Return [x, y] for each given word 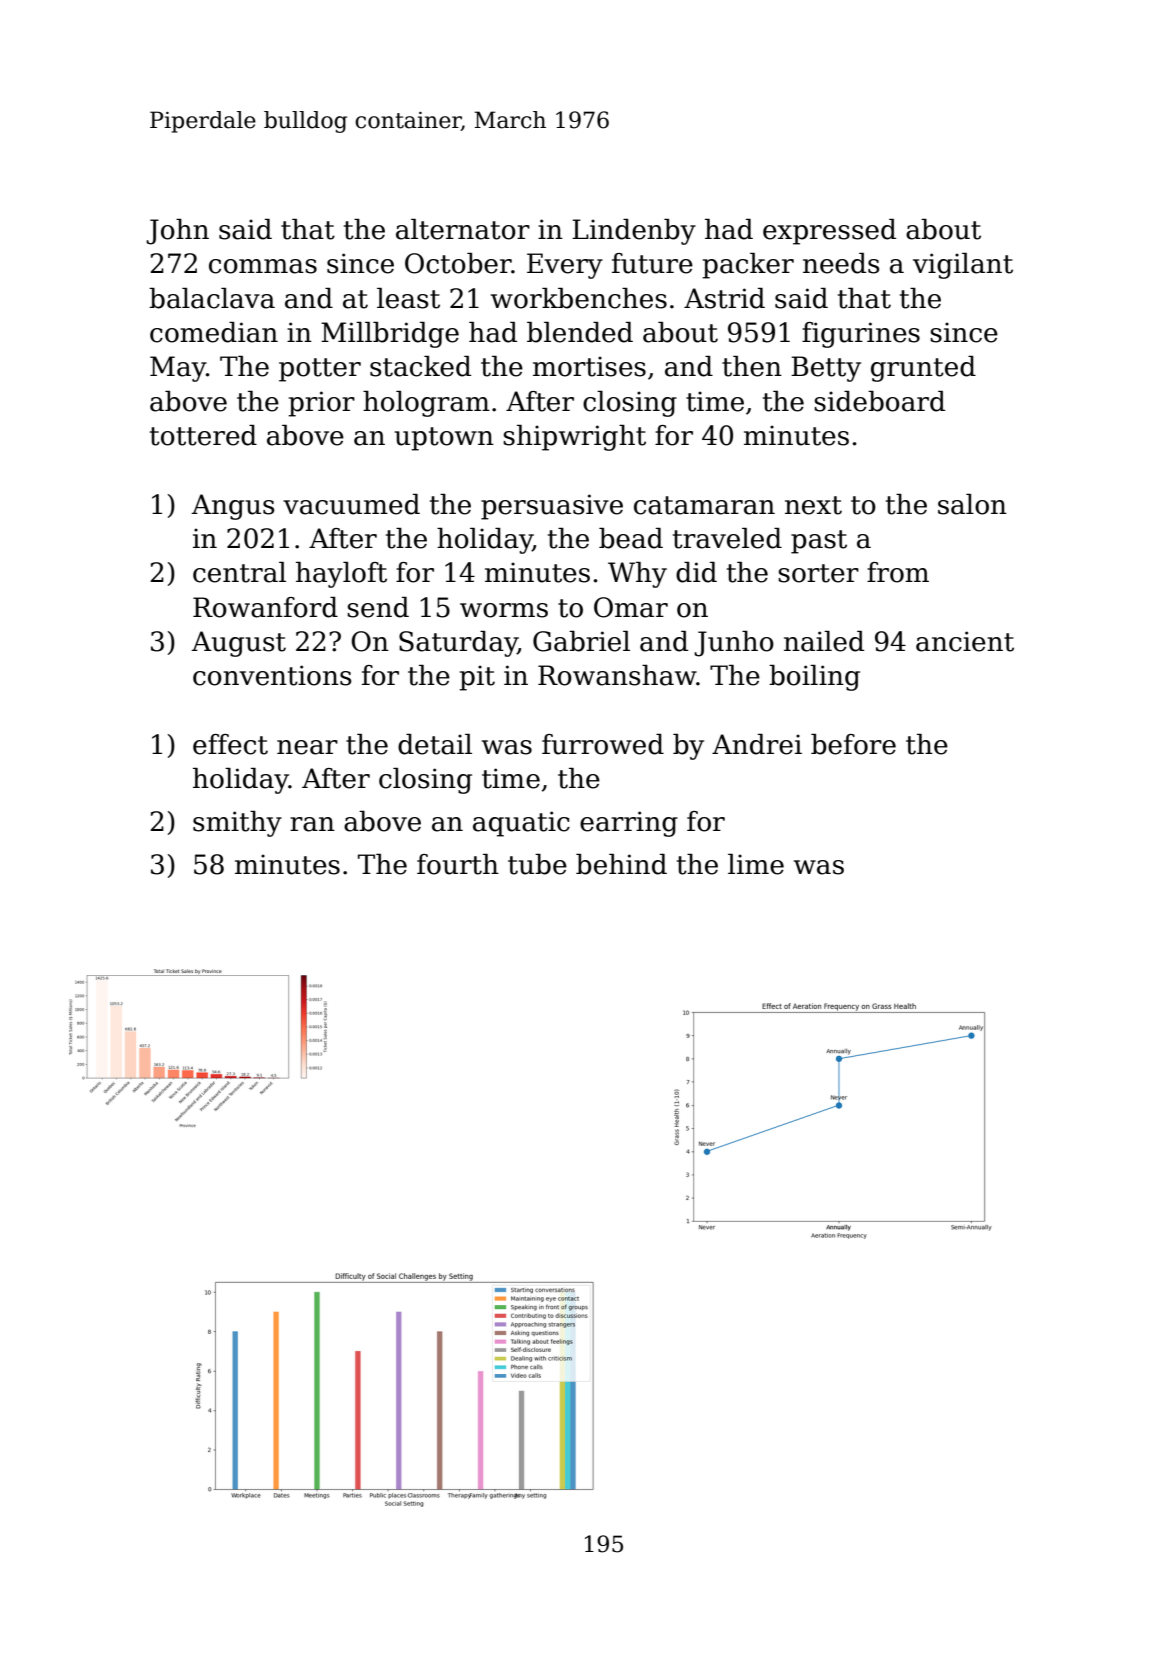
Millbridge [390, 335]
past [819, 542]
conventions [272, 675]
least [408, 298]
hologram [426, 404]
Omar [631, 607]
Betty [826, 369]
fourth [458, 864]
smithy [237, 824]
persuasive [552, 507]
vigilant [963, 266]
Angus [233, 507]
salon [972, 504]
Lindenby [634, 232]
